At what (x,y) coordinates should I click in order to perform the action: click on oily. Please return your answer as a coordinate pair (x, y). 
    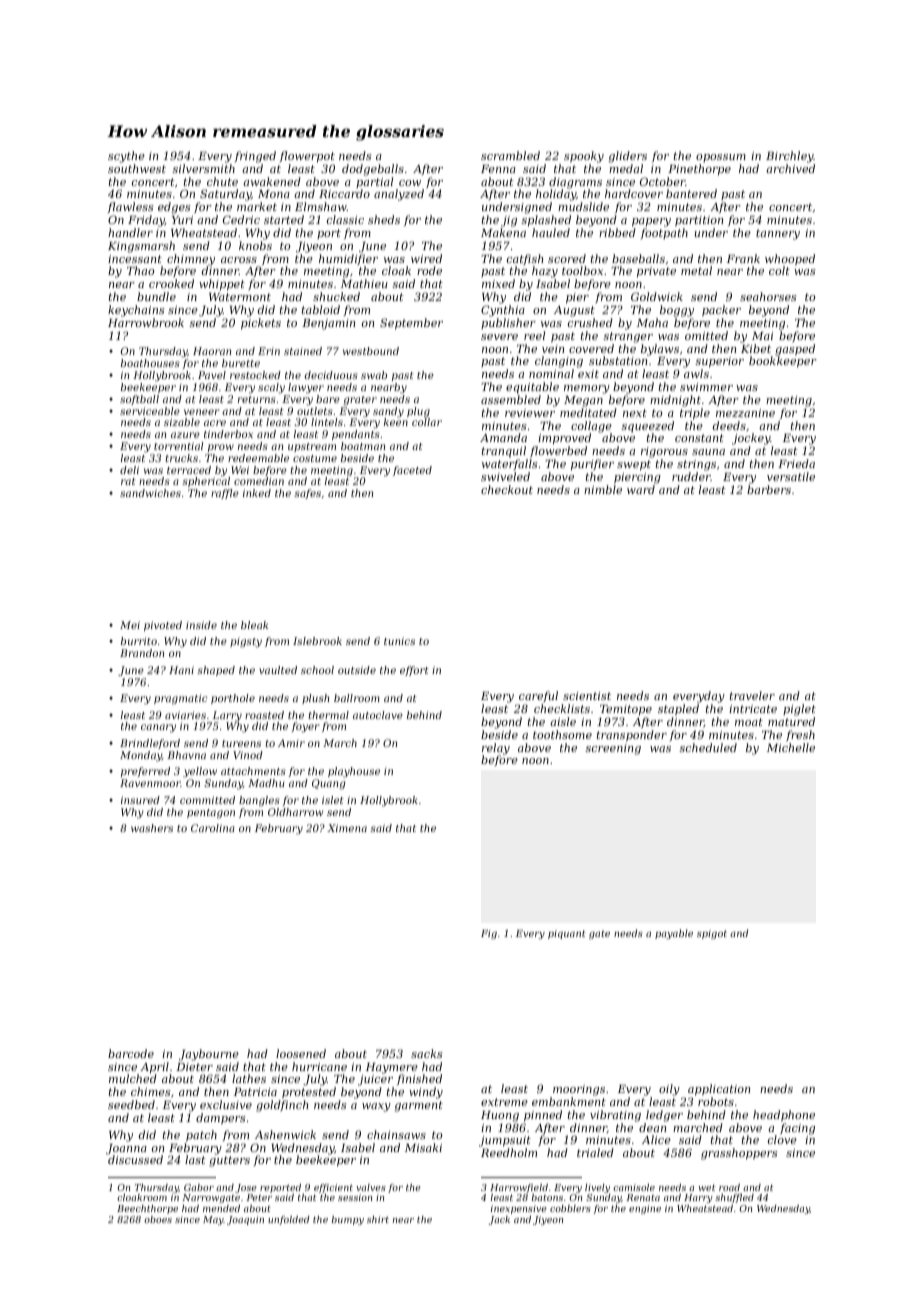
    Looking at the image, I should click on (669, 1090).
